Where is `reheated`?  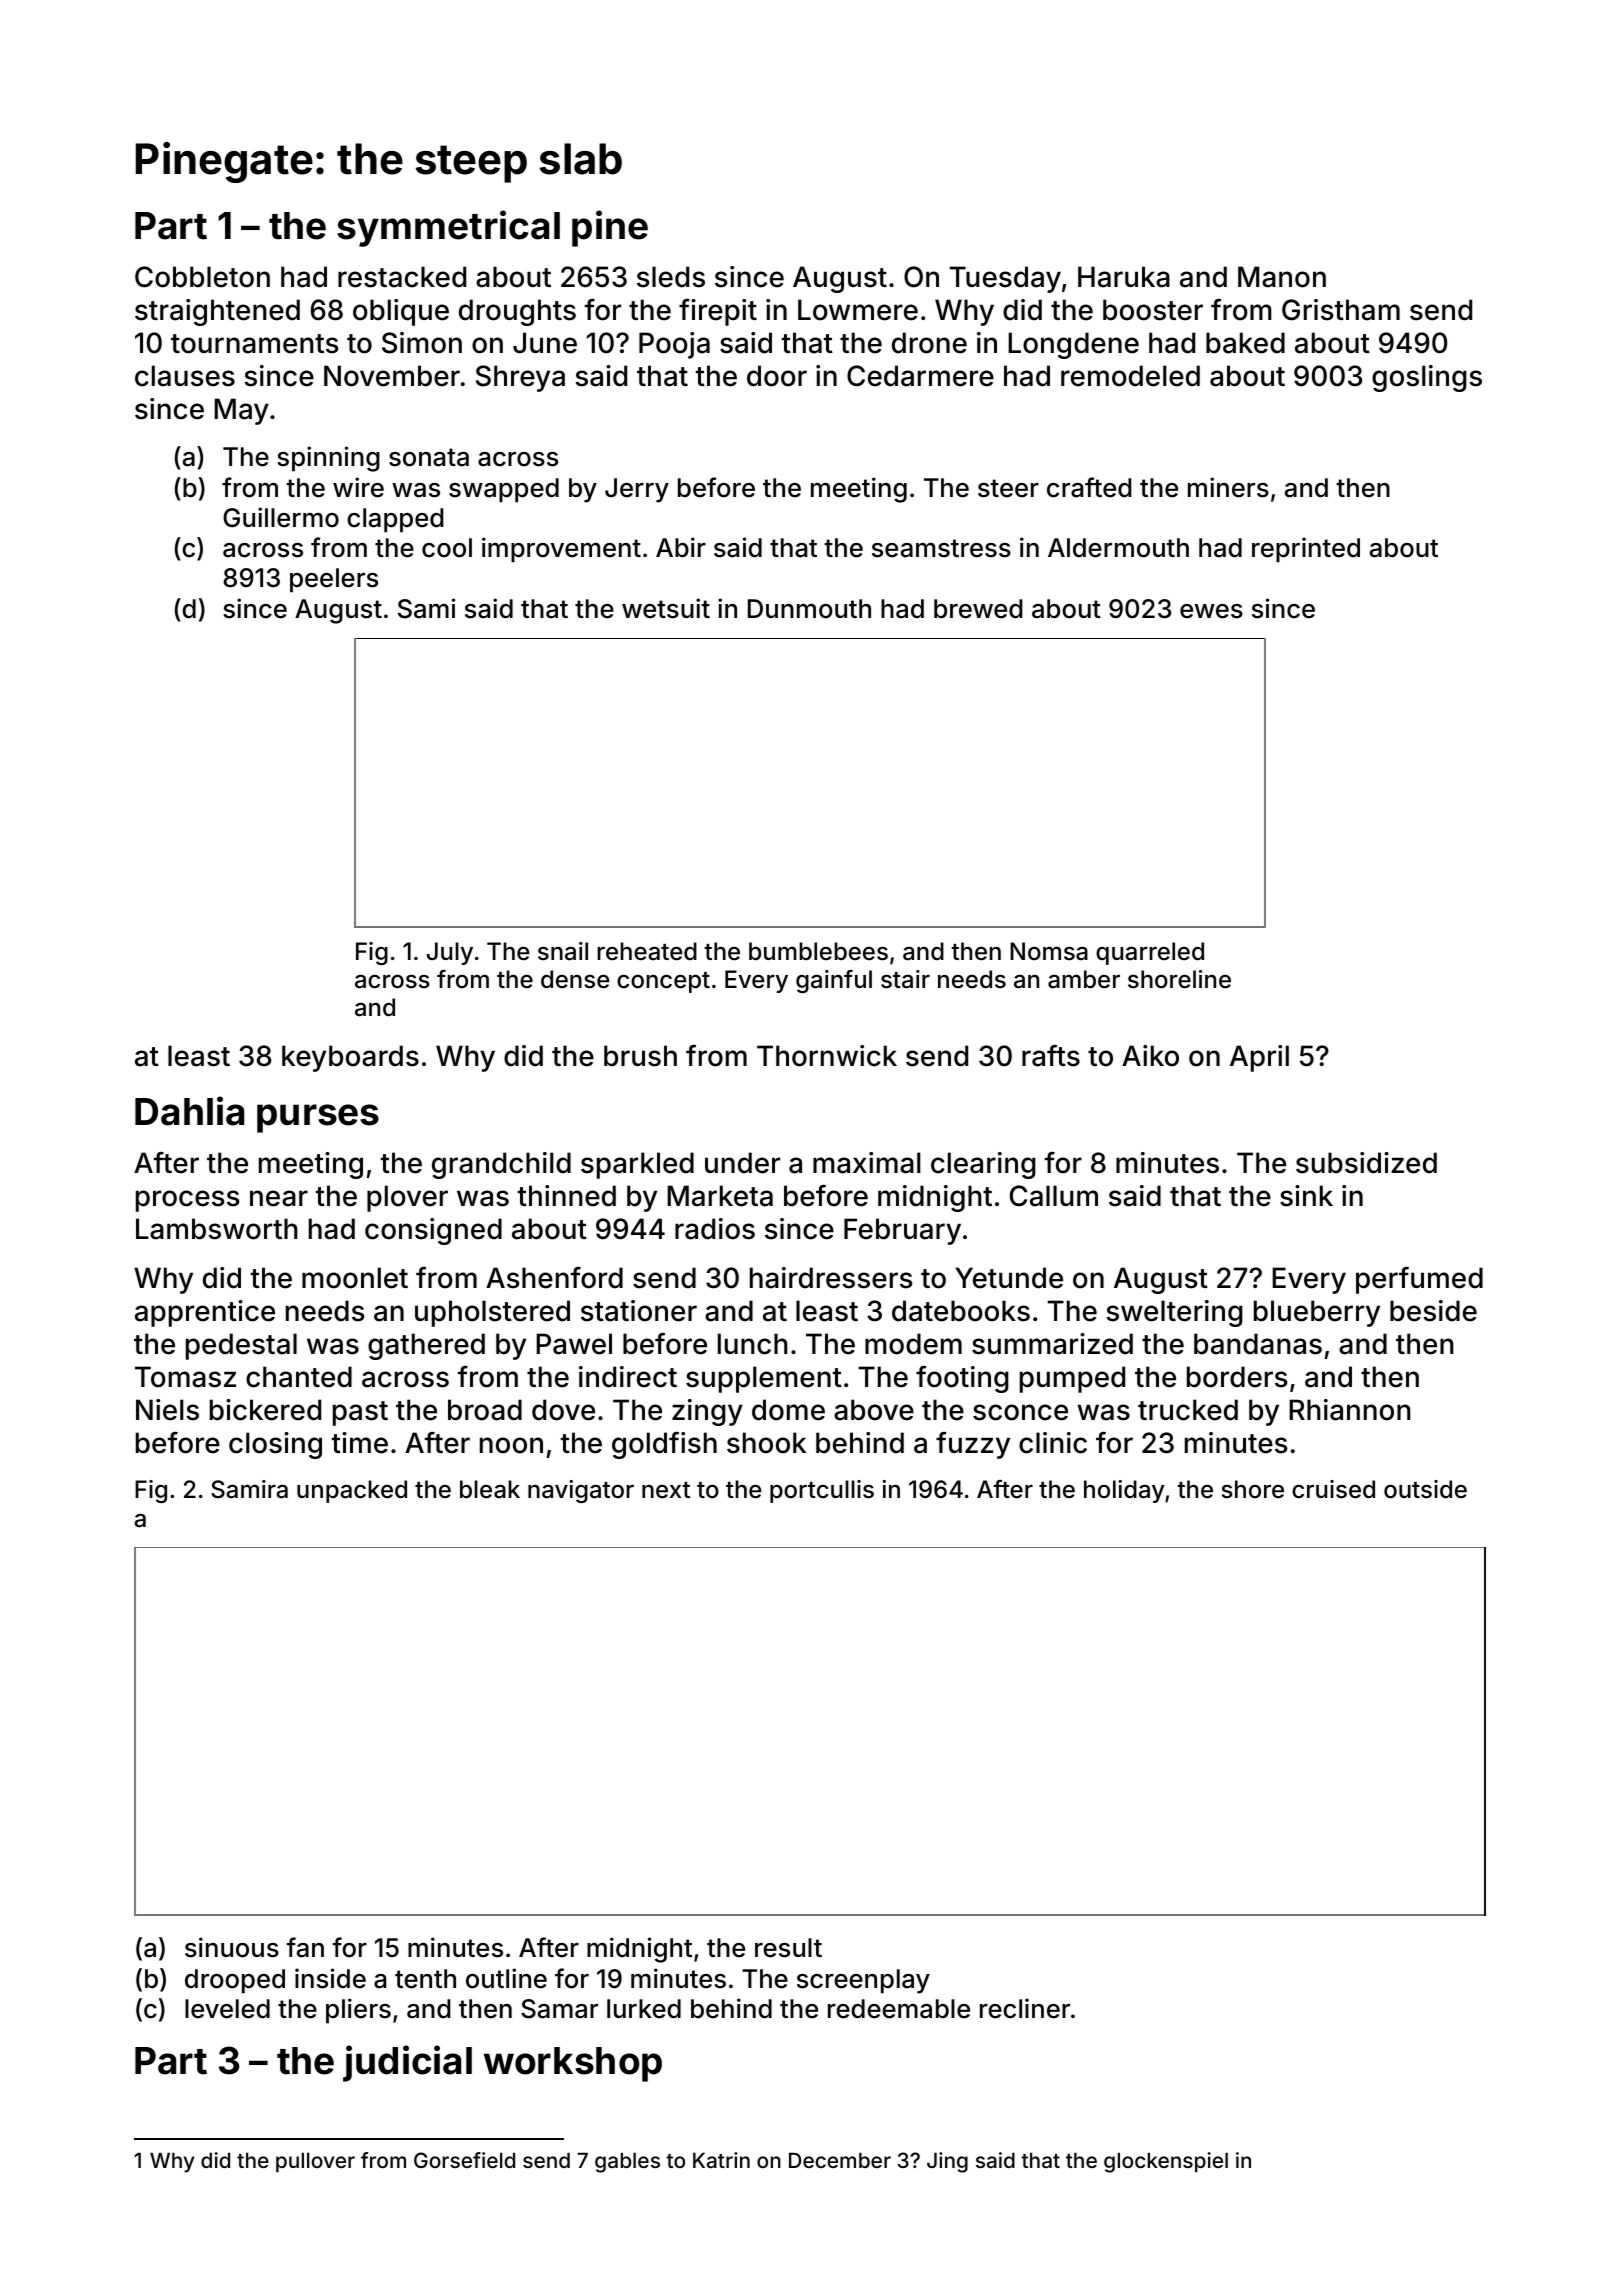 reheated is located at coordinates (647, 951).
